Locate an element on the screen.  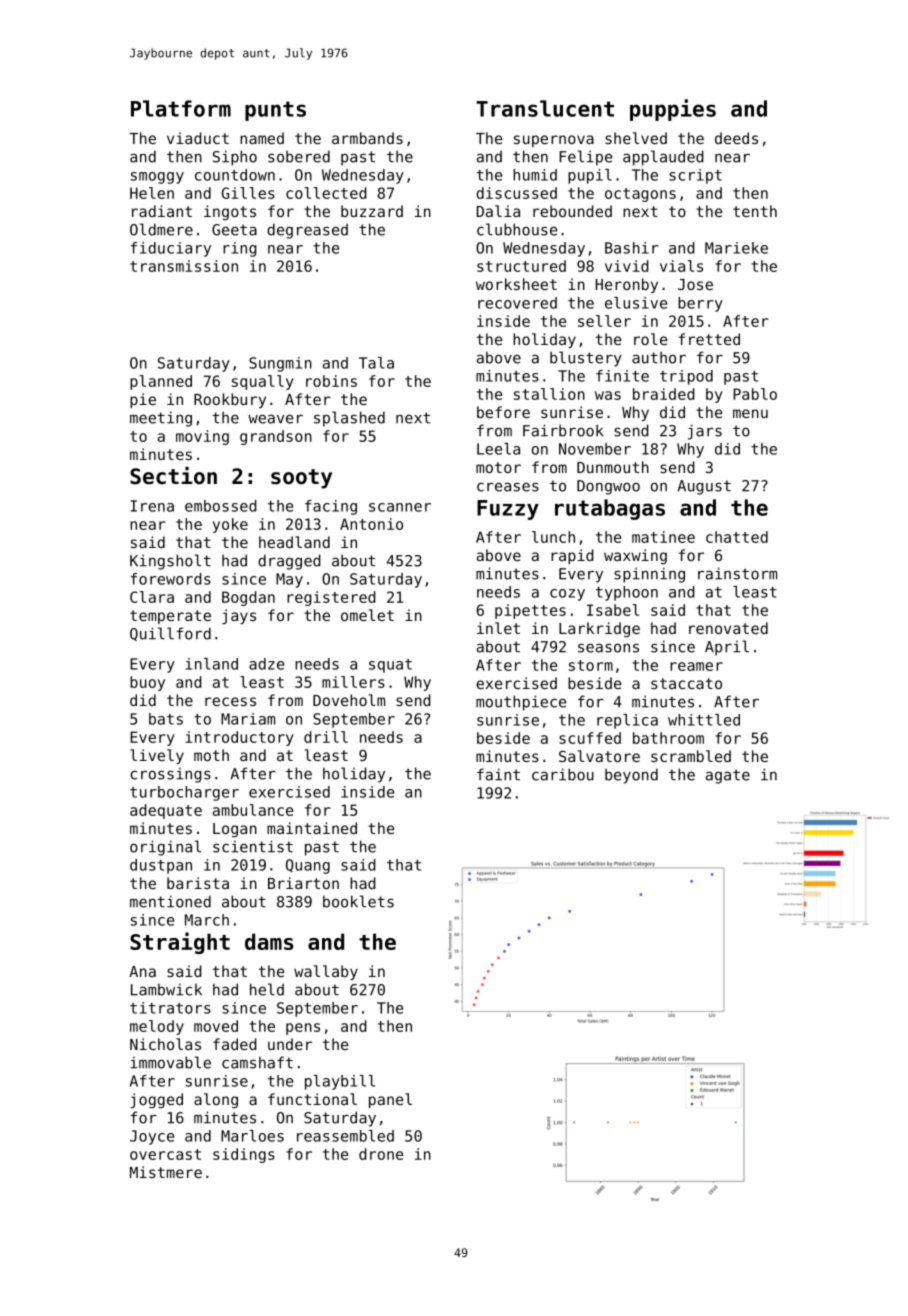
armbands is located at coordinates (367, 138).
